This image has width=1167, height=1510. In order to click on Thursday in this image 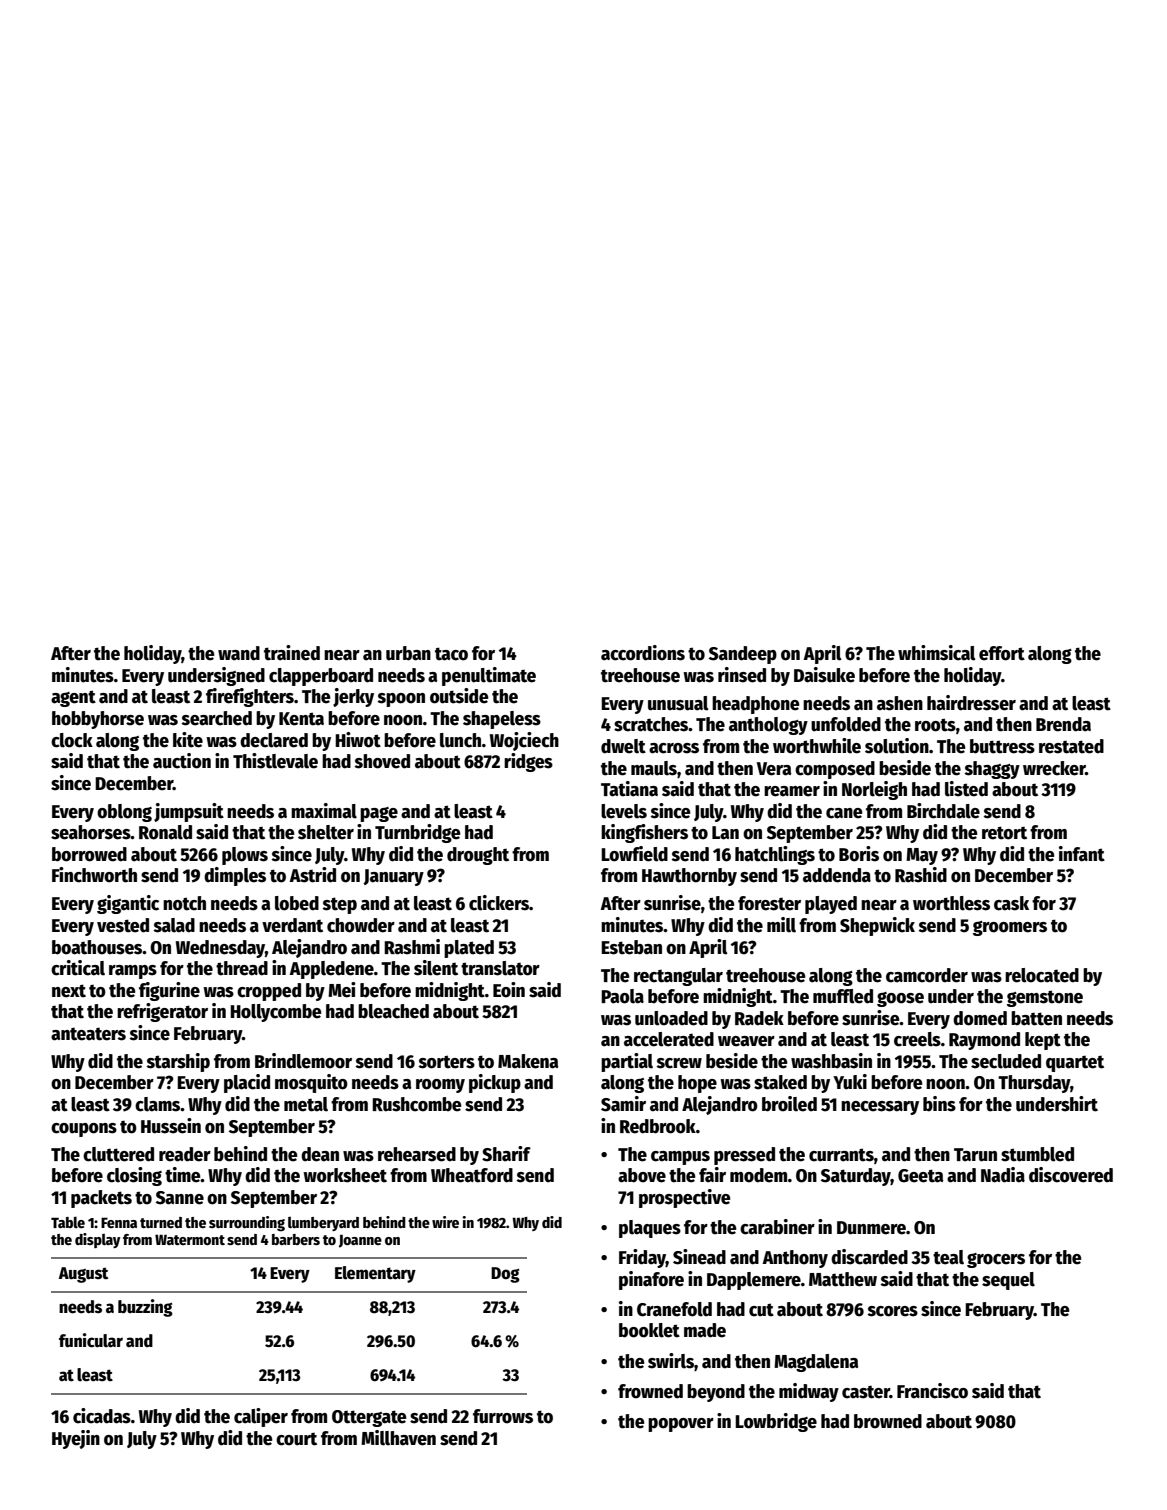, I will do `click(1034, 1084)`.
